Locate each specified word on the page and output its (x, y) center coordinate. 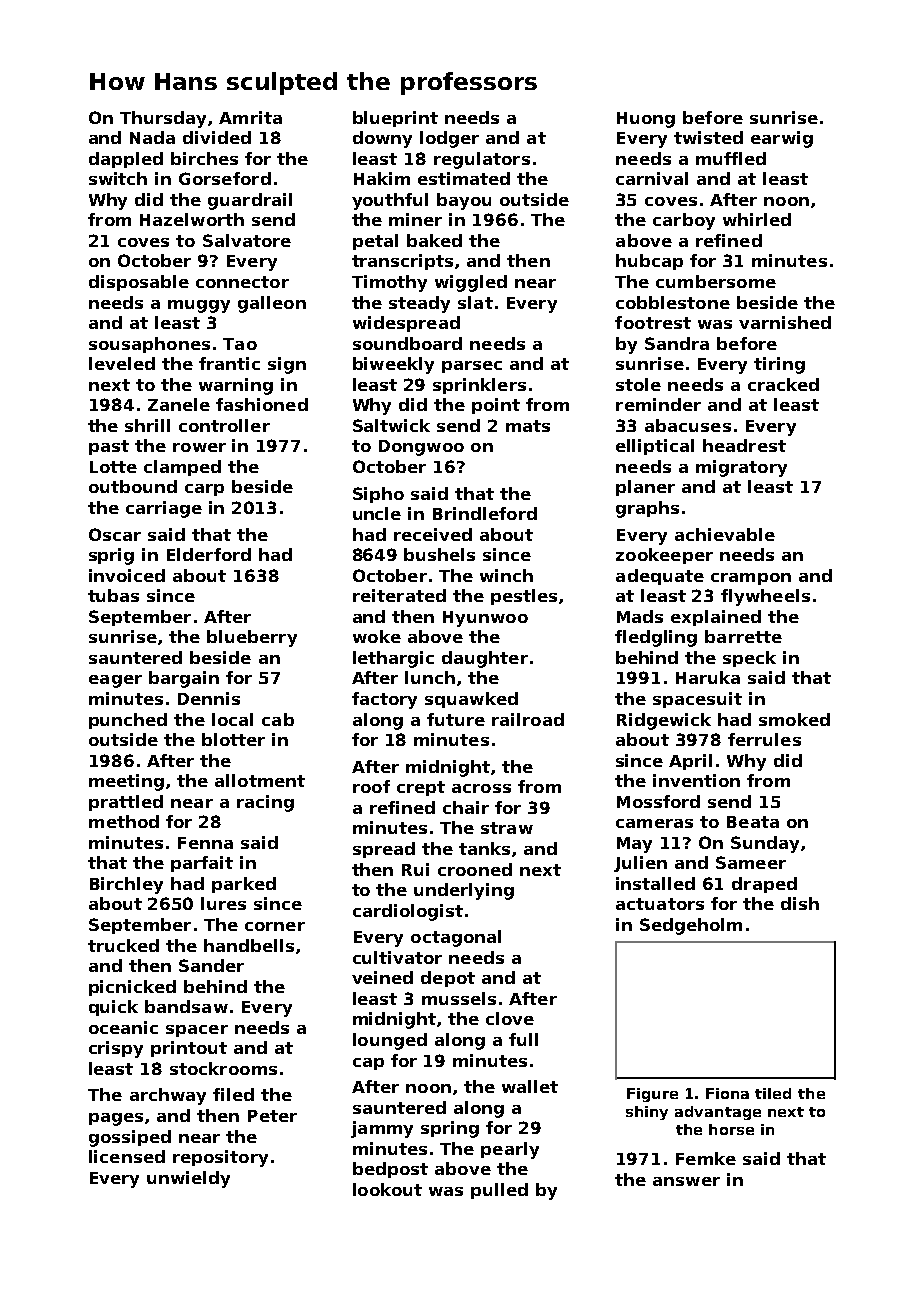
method (124, 821)
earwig (782, 139)
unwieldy (188, 1179)
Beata (753, 822)
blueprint (395, 119)
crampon (751, 579)
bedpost (390, 1170)
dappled (126, 160)
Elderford (209, 554)
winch (506, 575)
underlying (464, 891)
